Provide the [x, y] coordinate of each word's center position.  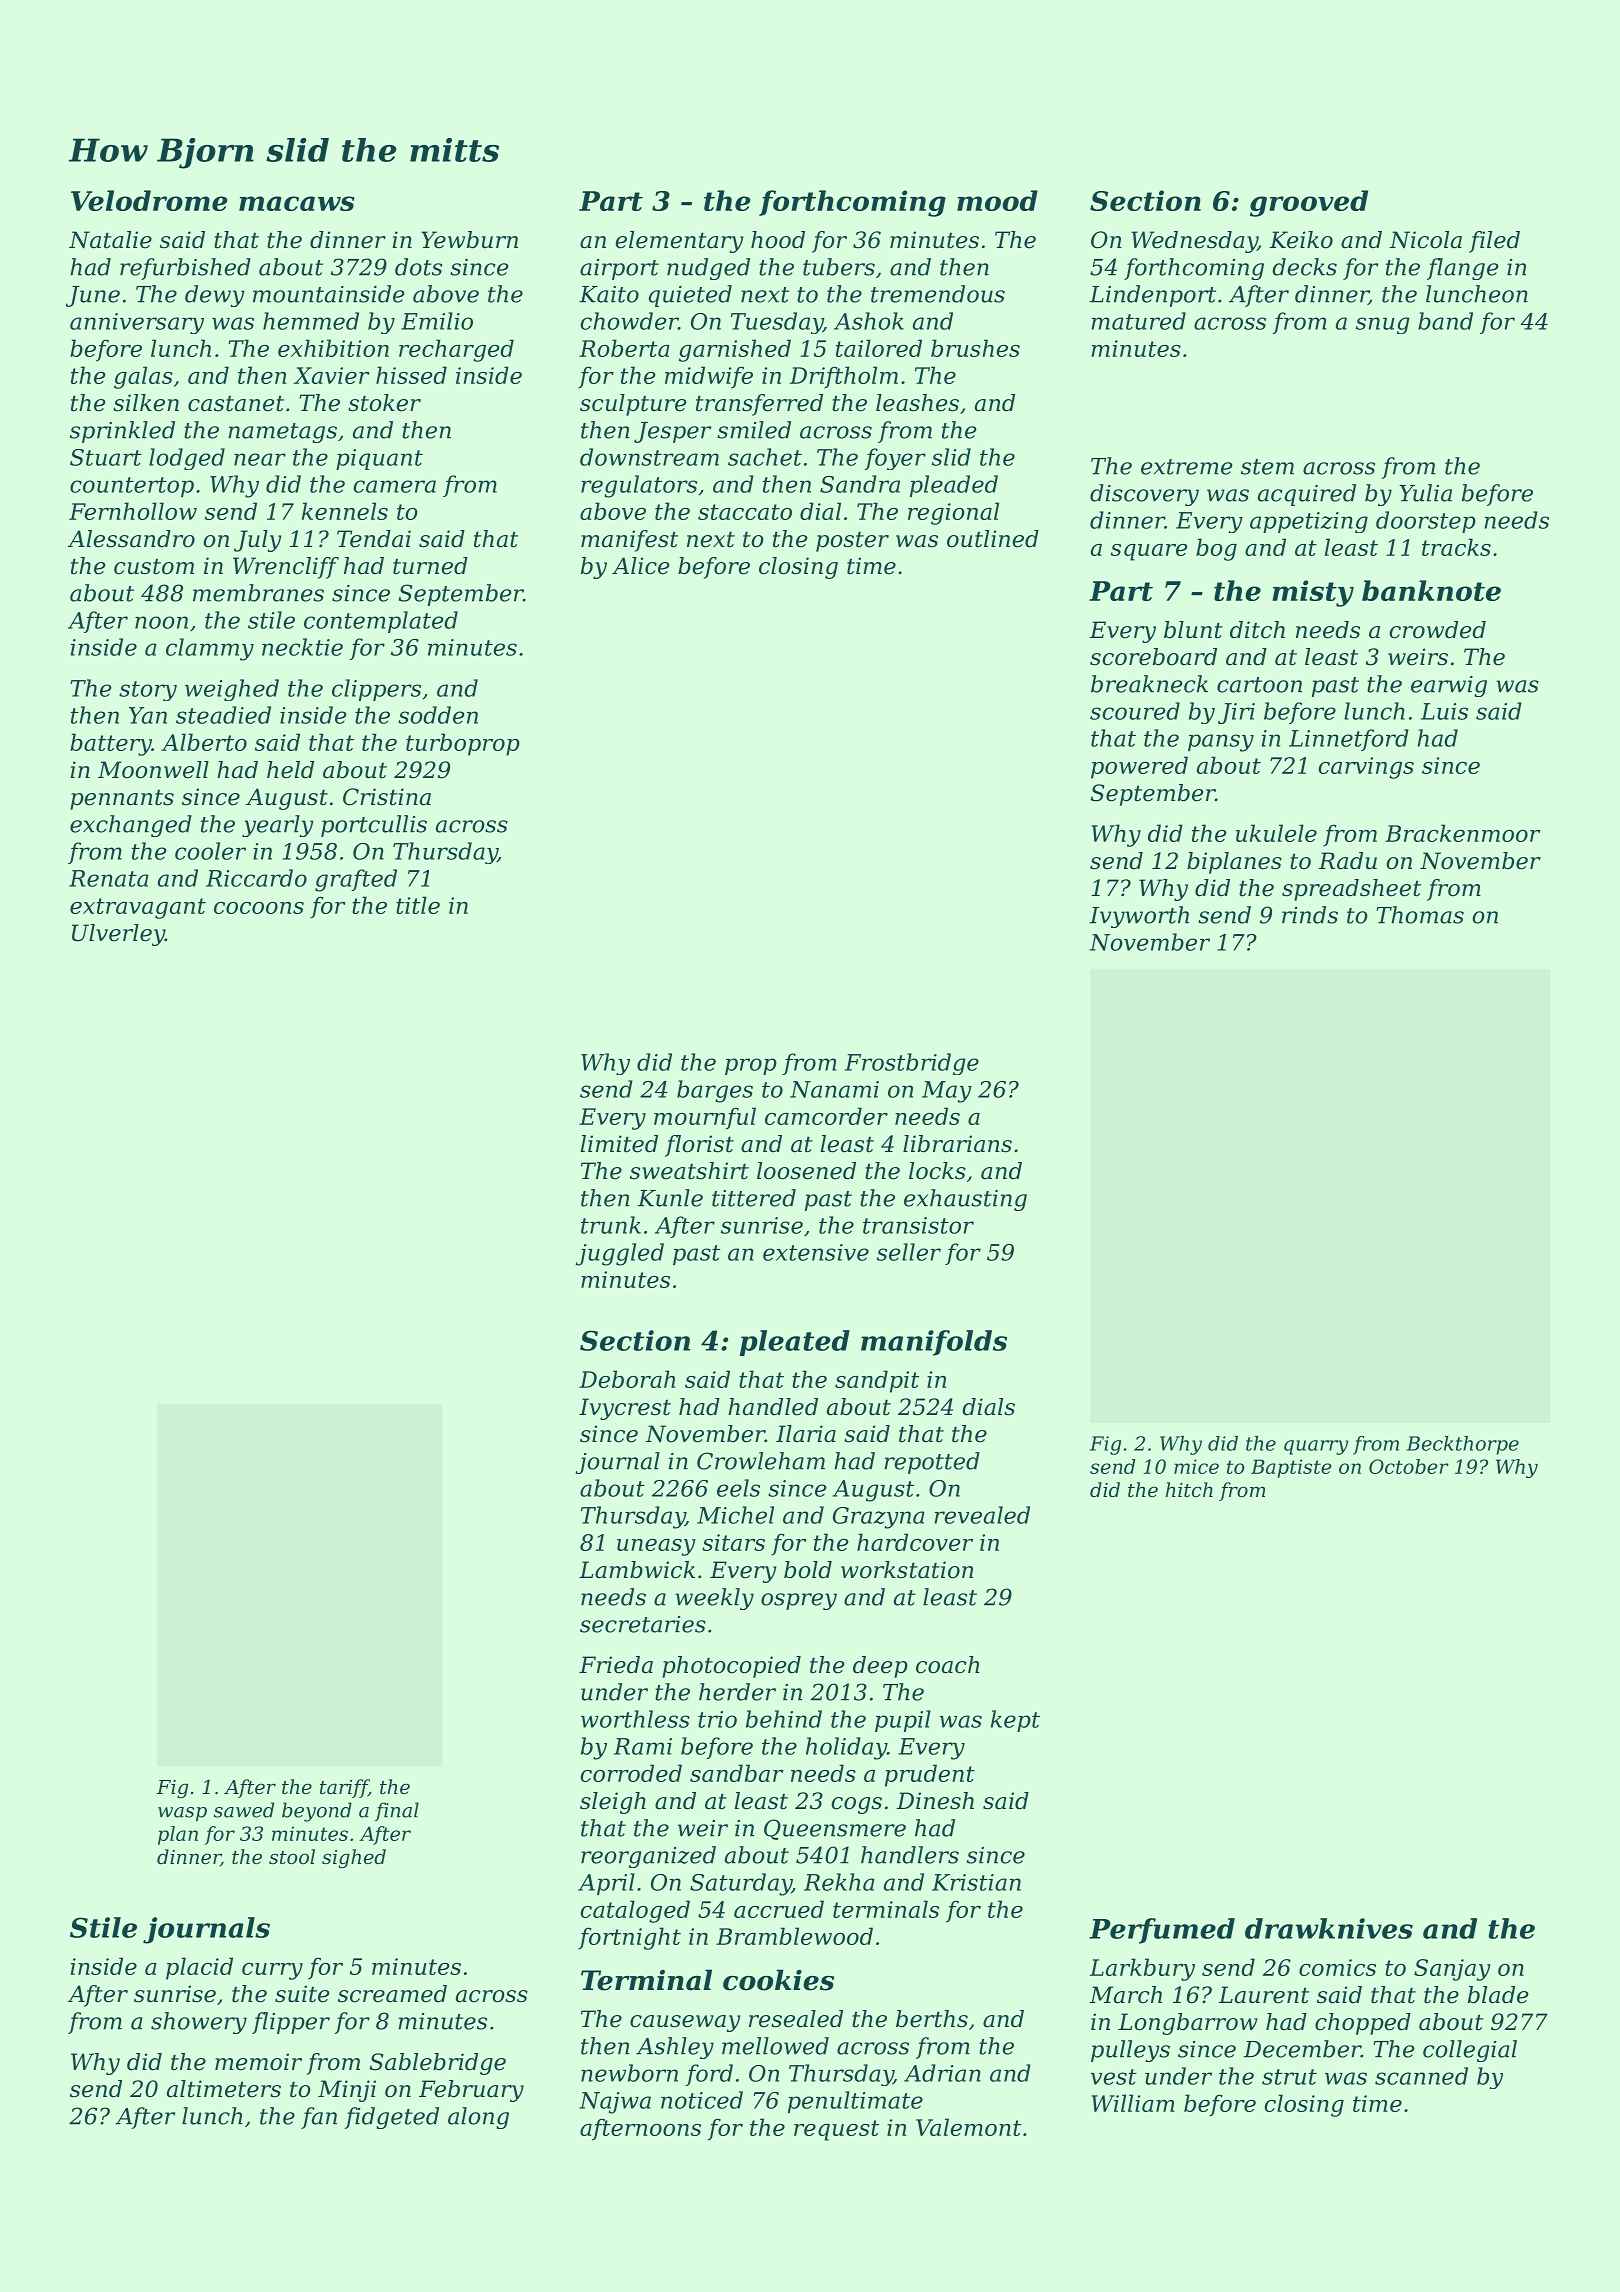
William [1133, 2103]
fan [319, 2118]
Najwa [615, 2103]
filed [1494, 242]
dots [418, 267]
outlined [993, 539]
